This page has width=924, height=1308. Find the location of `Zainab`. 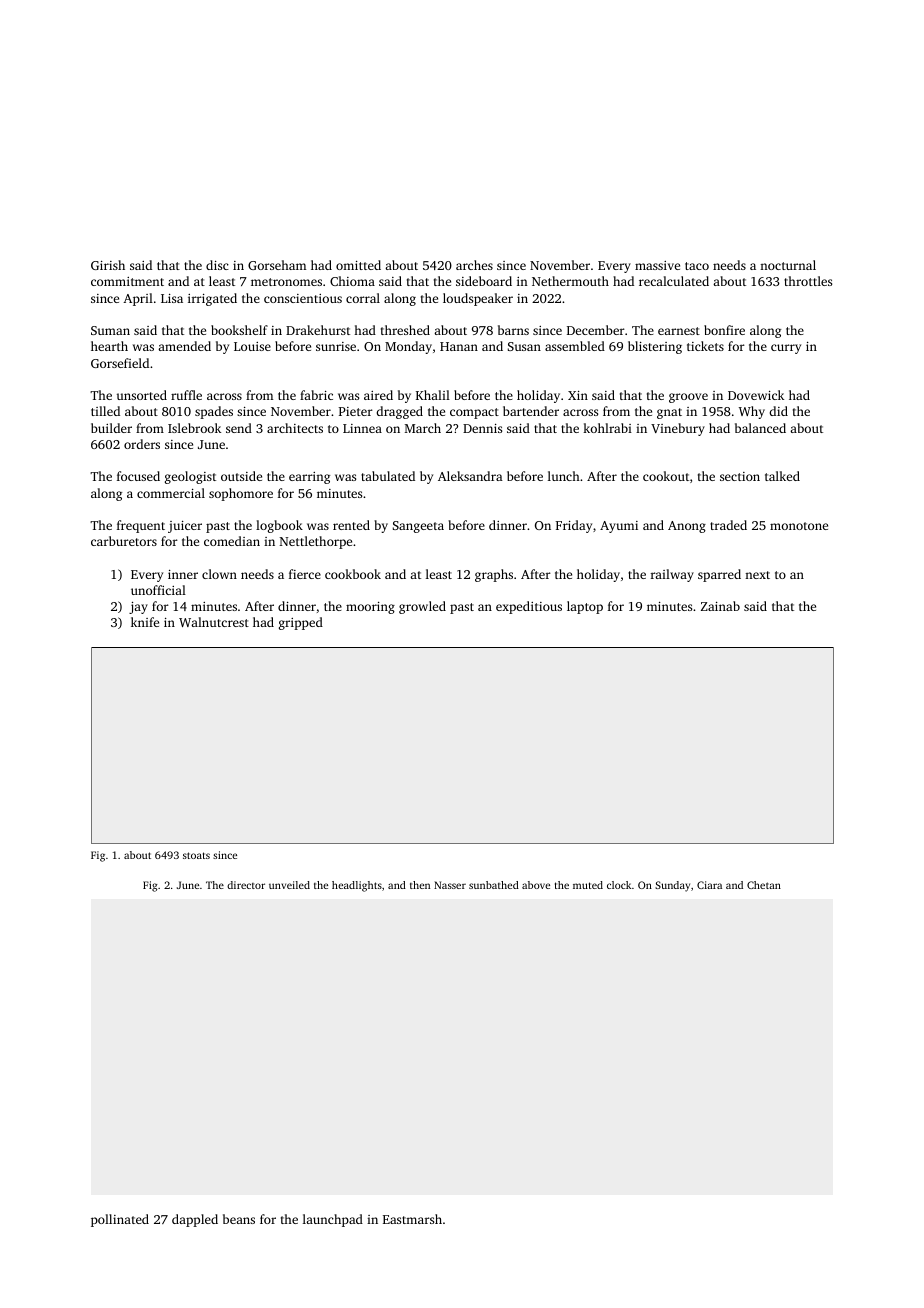

Zainab is located at coordinates (720, 606).
